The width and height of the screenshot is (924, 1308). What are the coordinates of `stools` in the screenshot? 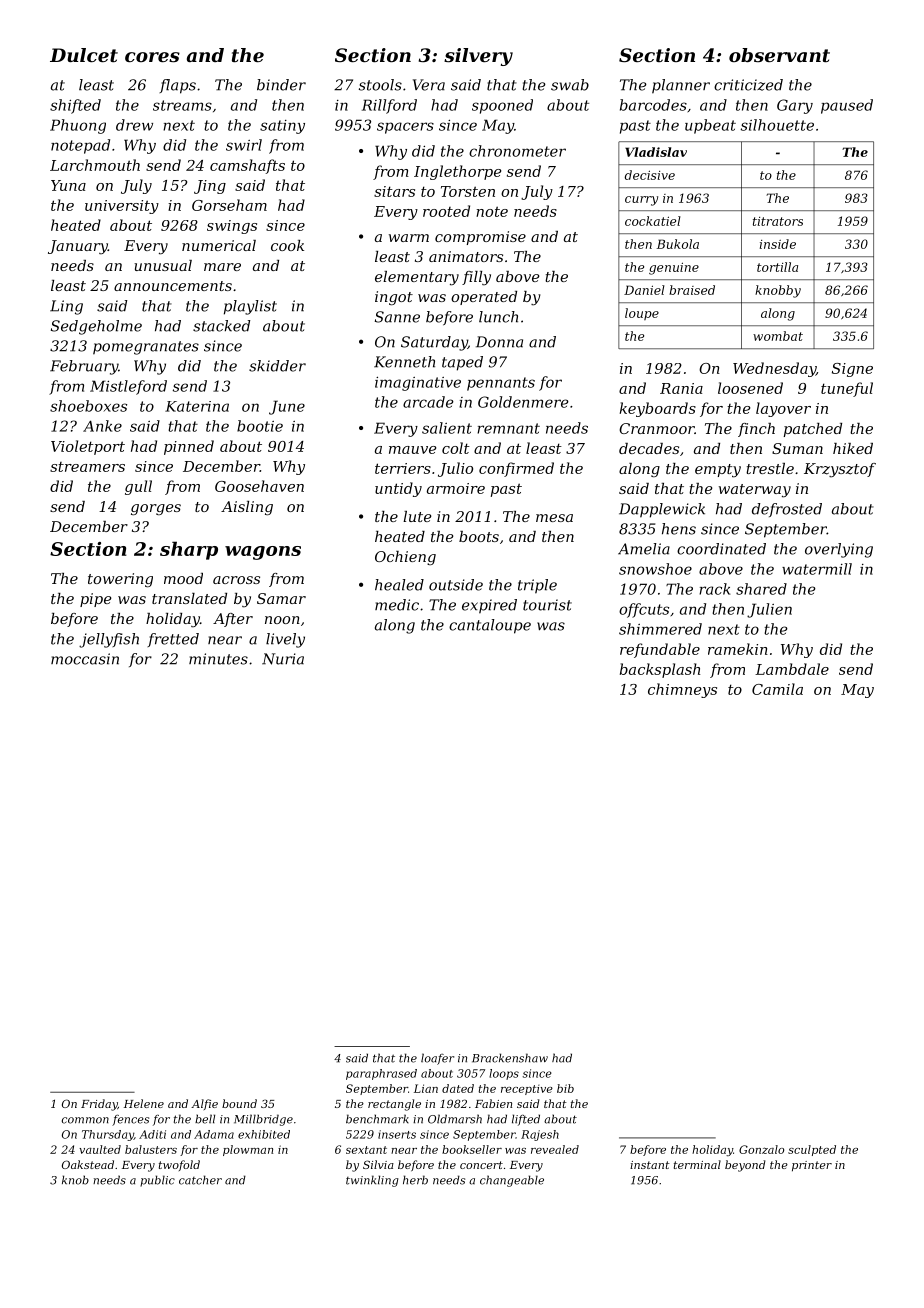 It's located at (380, 85).
